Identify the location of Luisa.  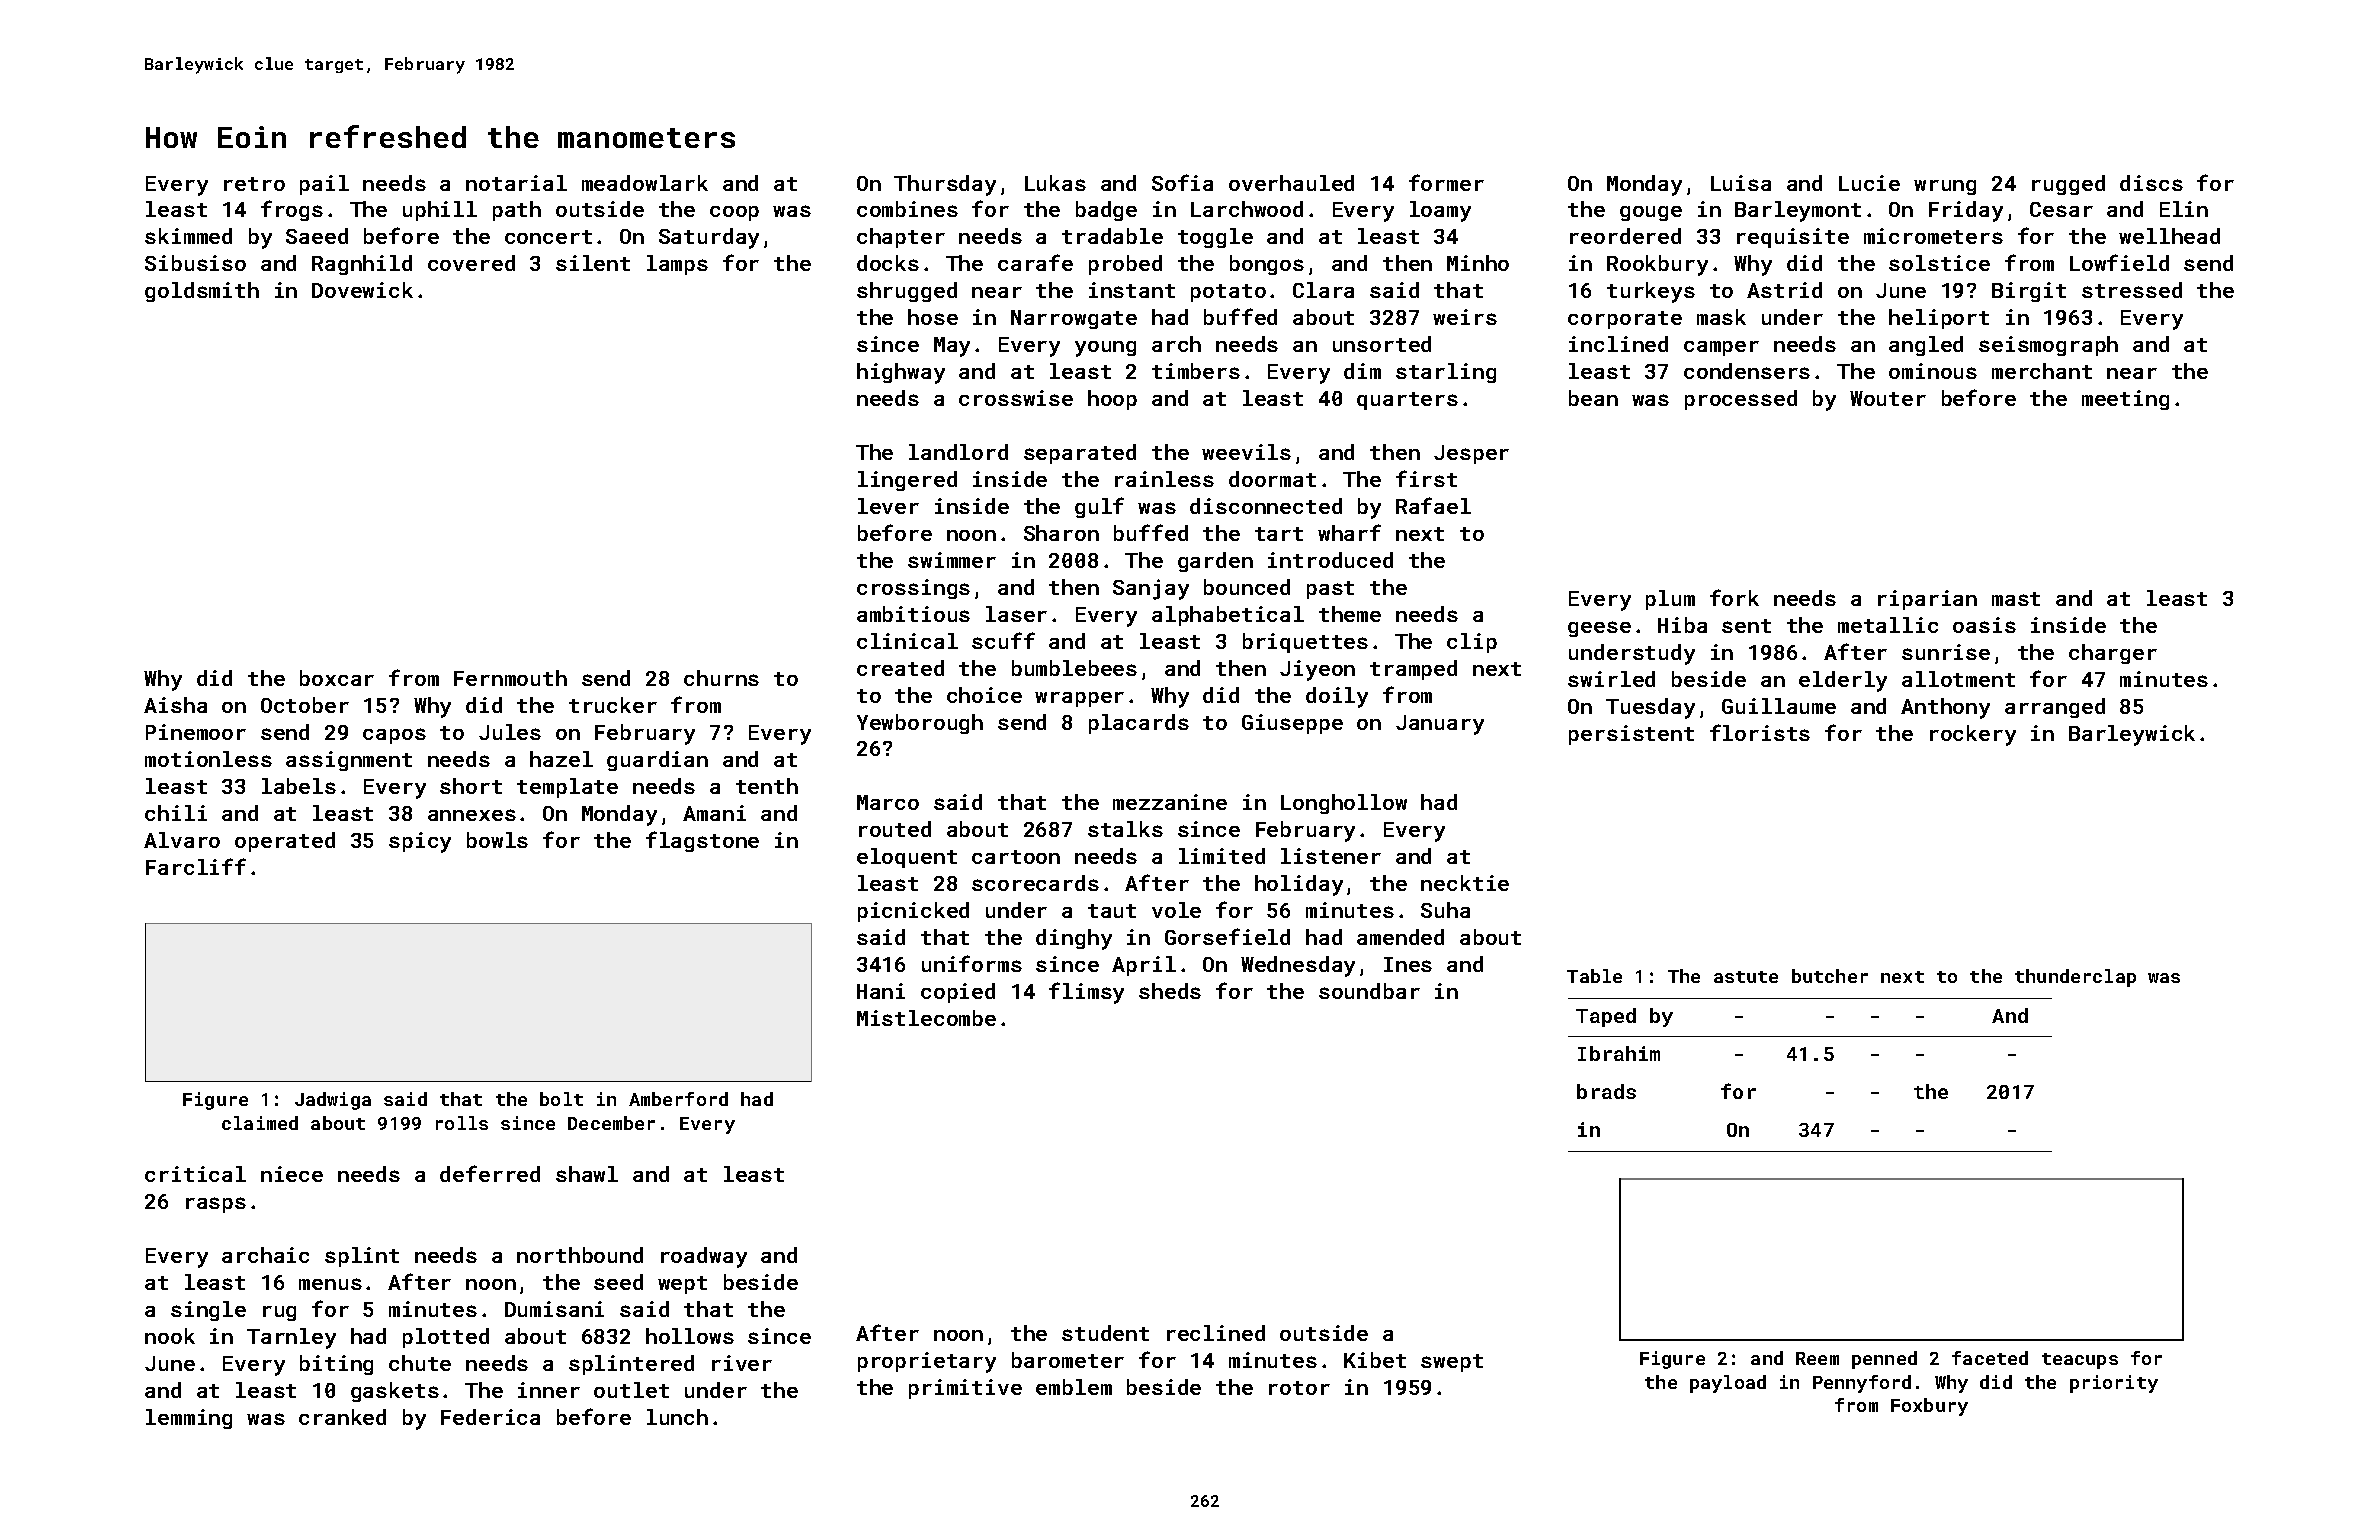
(1741, 183).
